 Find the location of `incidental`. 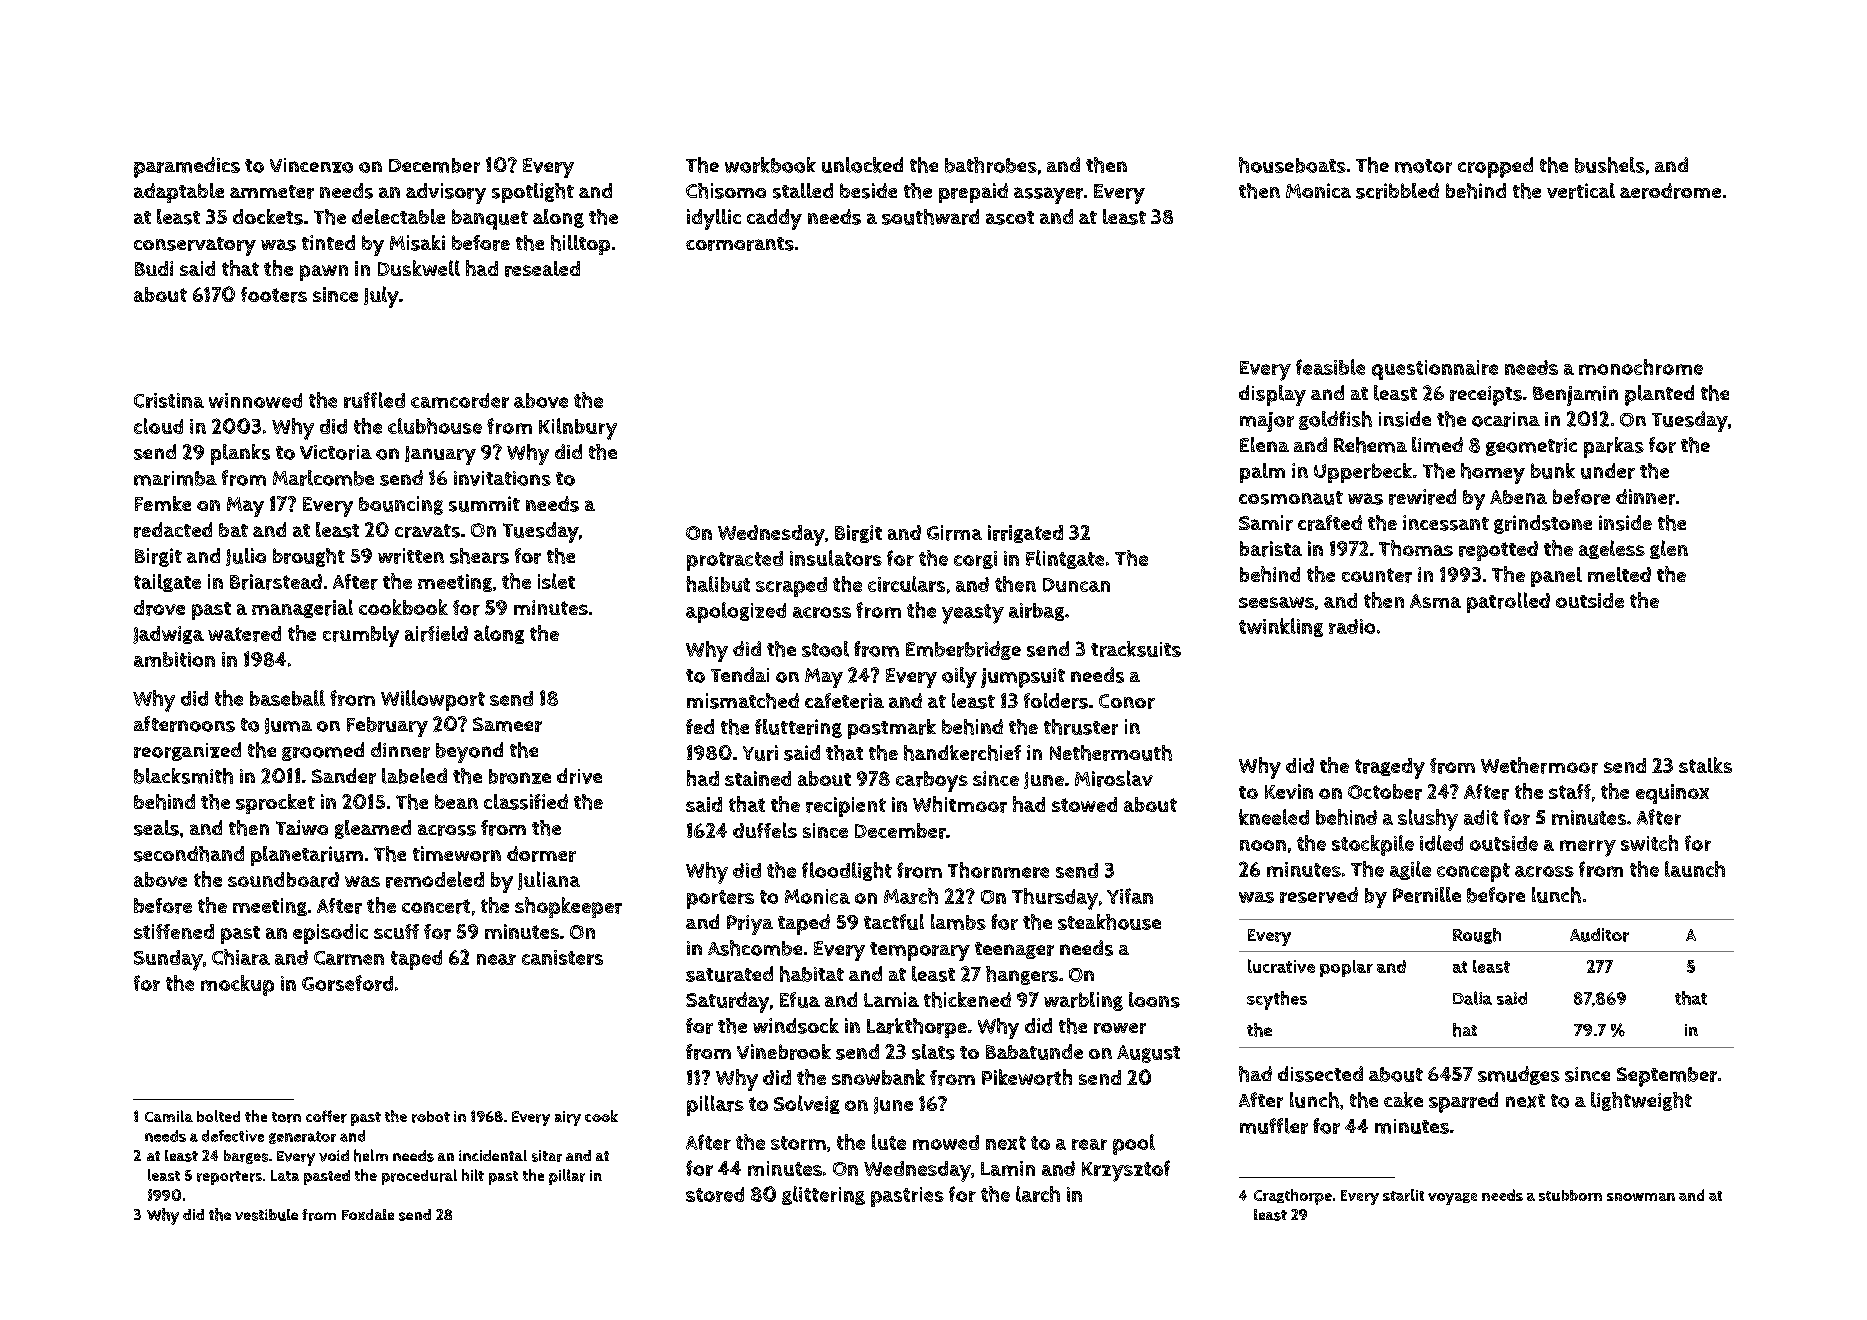

incidental is located at coordinates (493, 1155).
